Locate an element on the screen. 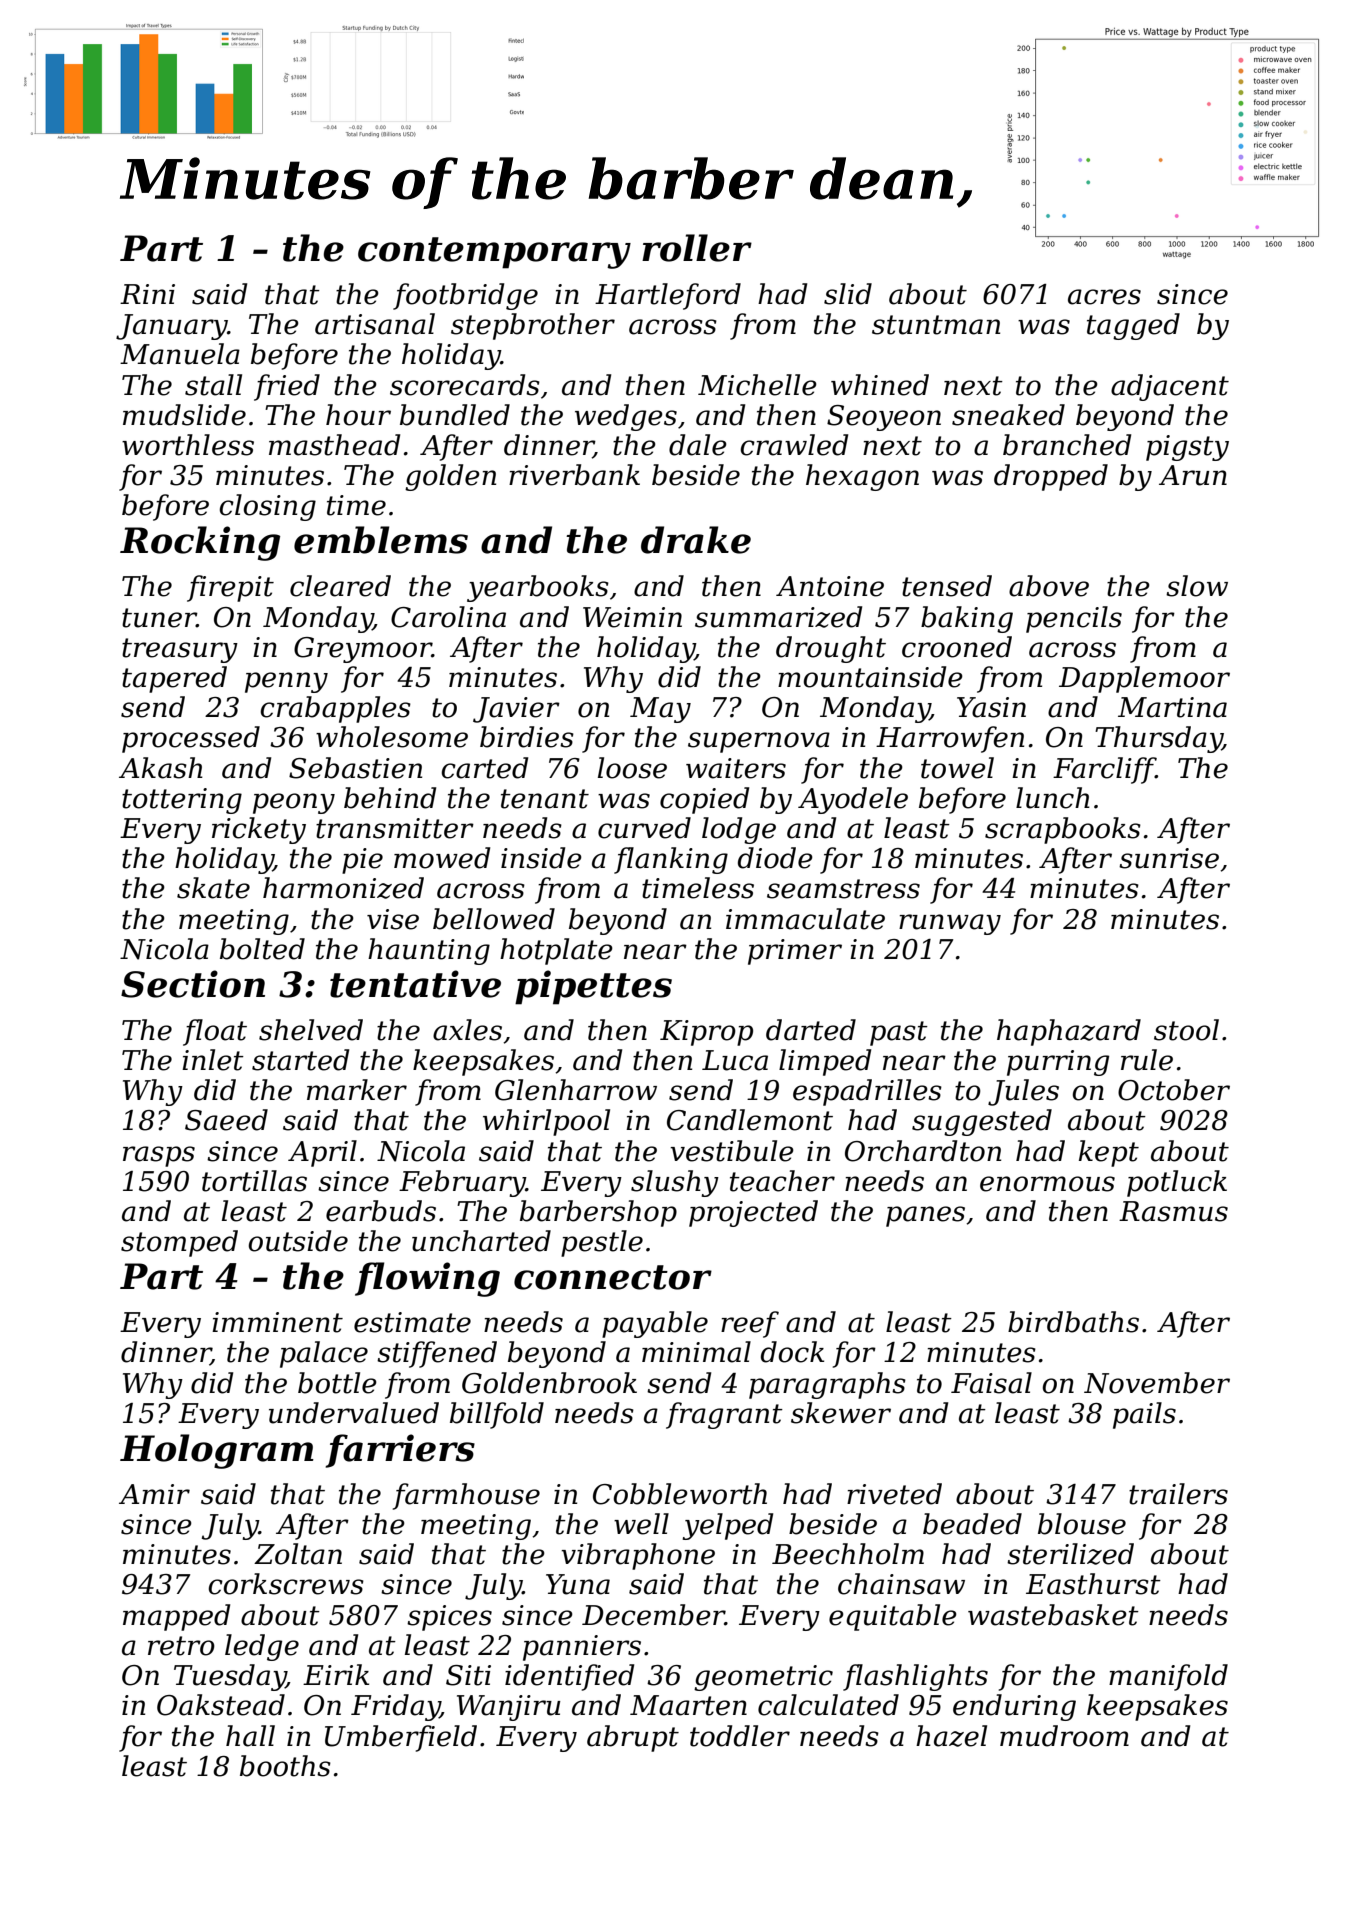 Image resolution: width=1350 pixels, height=1910 pixels. Michelle is located at coordinates (757, 385).
